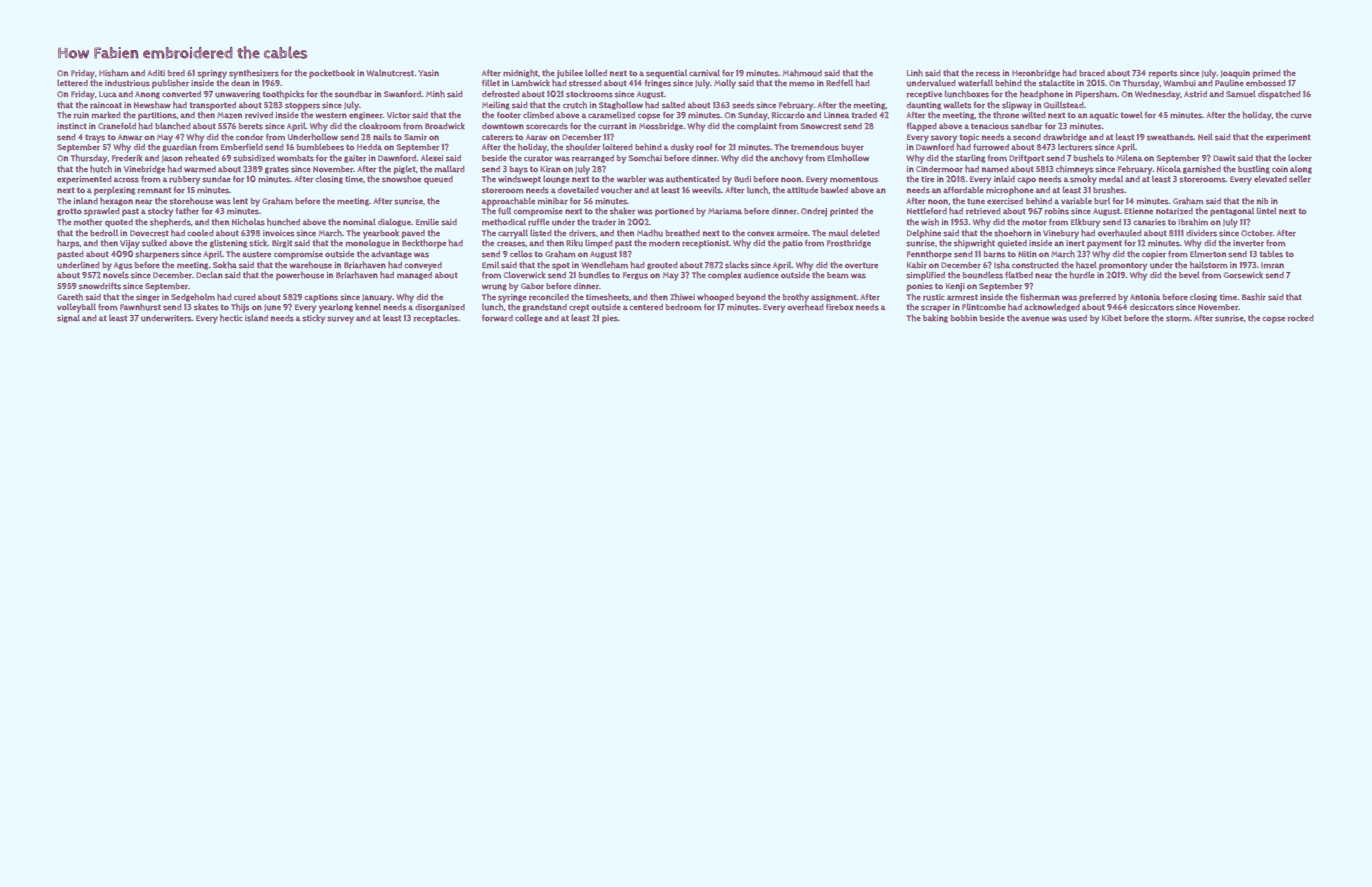 This document has height=887, width=1372. Describe the element at coordinates (508, 202) in the document. I see `approachable` at that location.
